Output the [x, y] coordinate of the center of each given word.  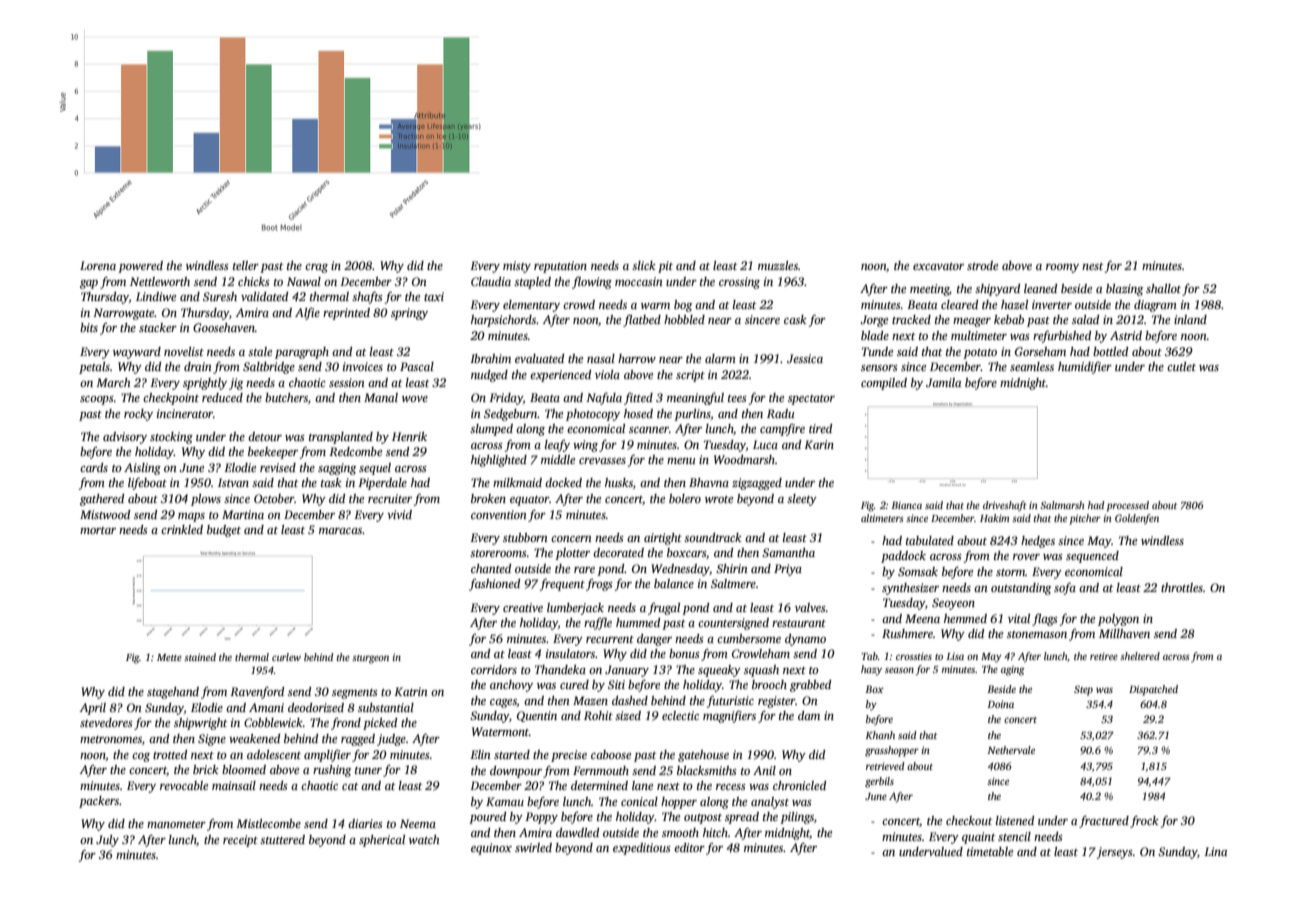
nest [1092, 266]
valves [810, 607]
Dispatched [1153, 690]
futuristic [730, 701]
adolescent [274, 754]
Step [1083, 690]
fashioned [494, 585]
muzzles [778, 265]
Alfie [307, 313]
